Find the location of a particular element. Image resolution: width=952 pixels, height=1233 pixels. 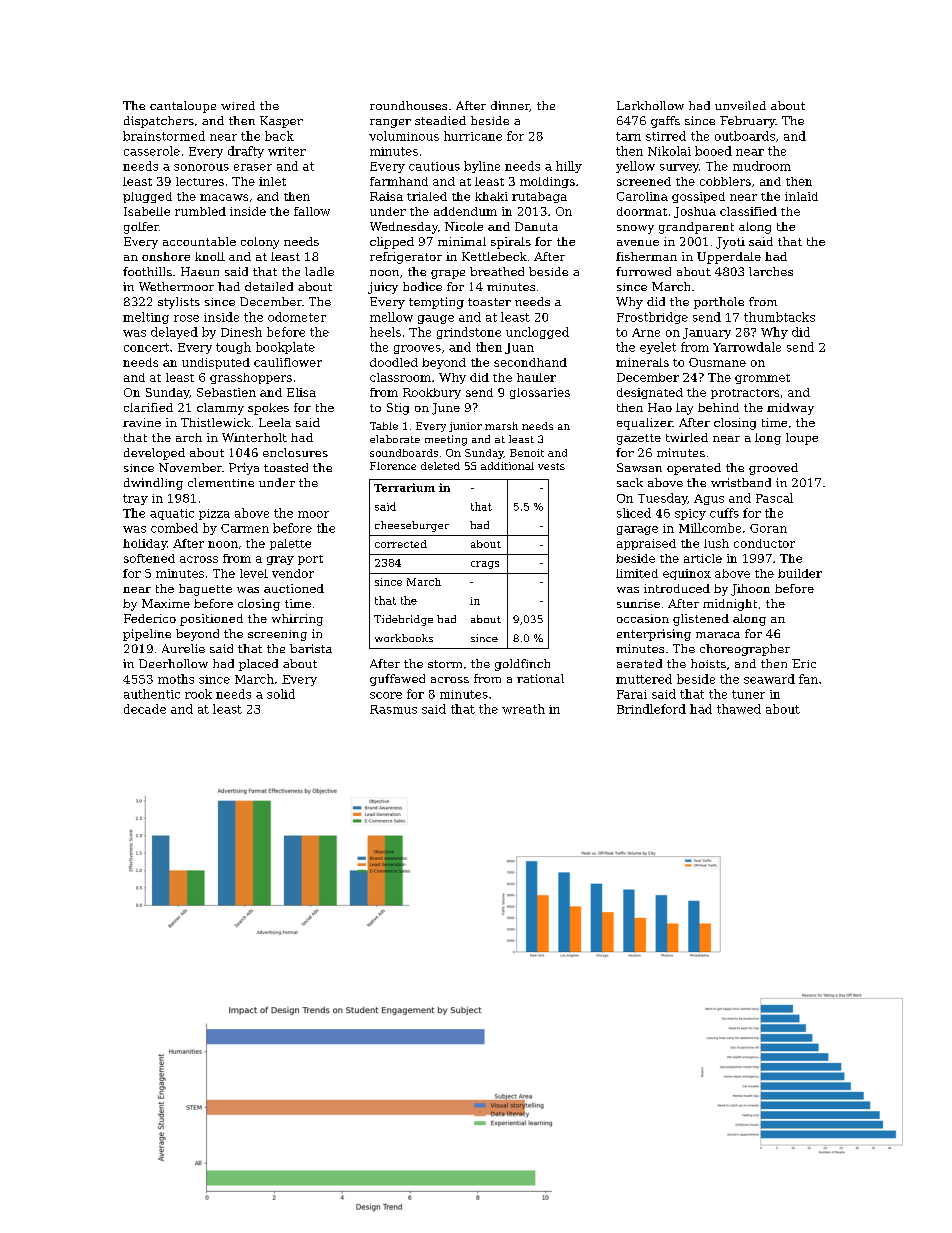

marsh is located at coordinates (501, 426).
